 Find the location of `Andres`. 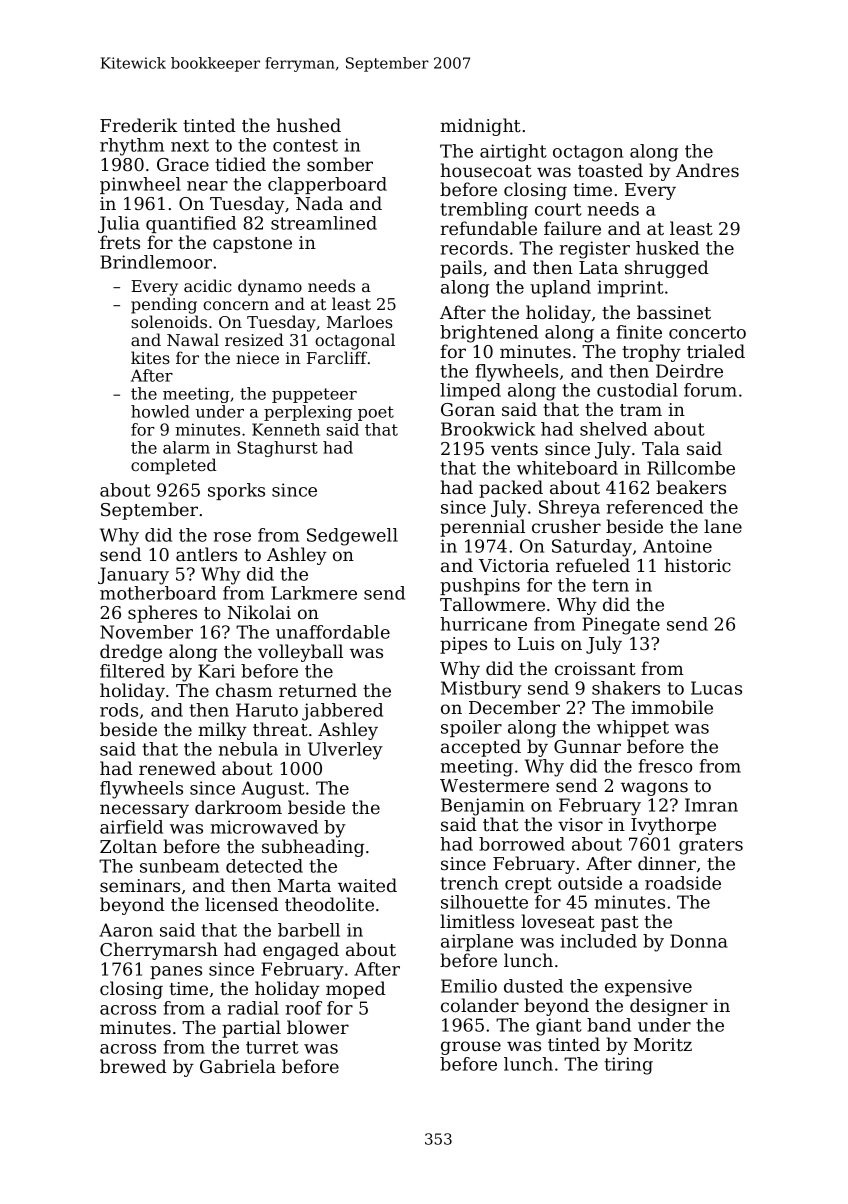

Andres is located at coordinates (707, 170).
